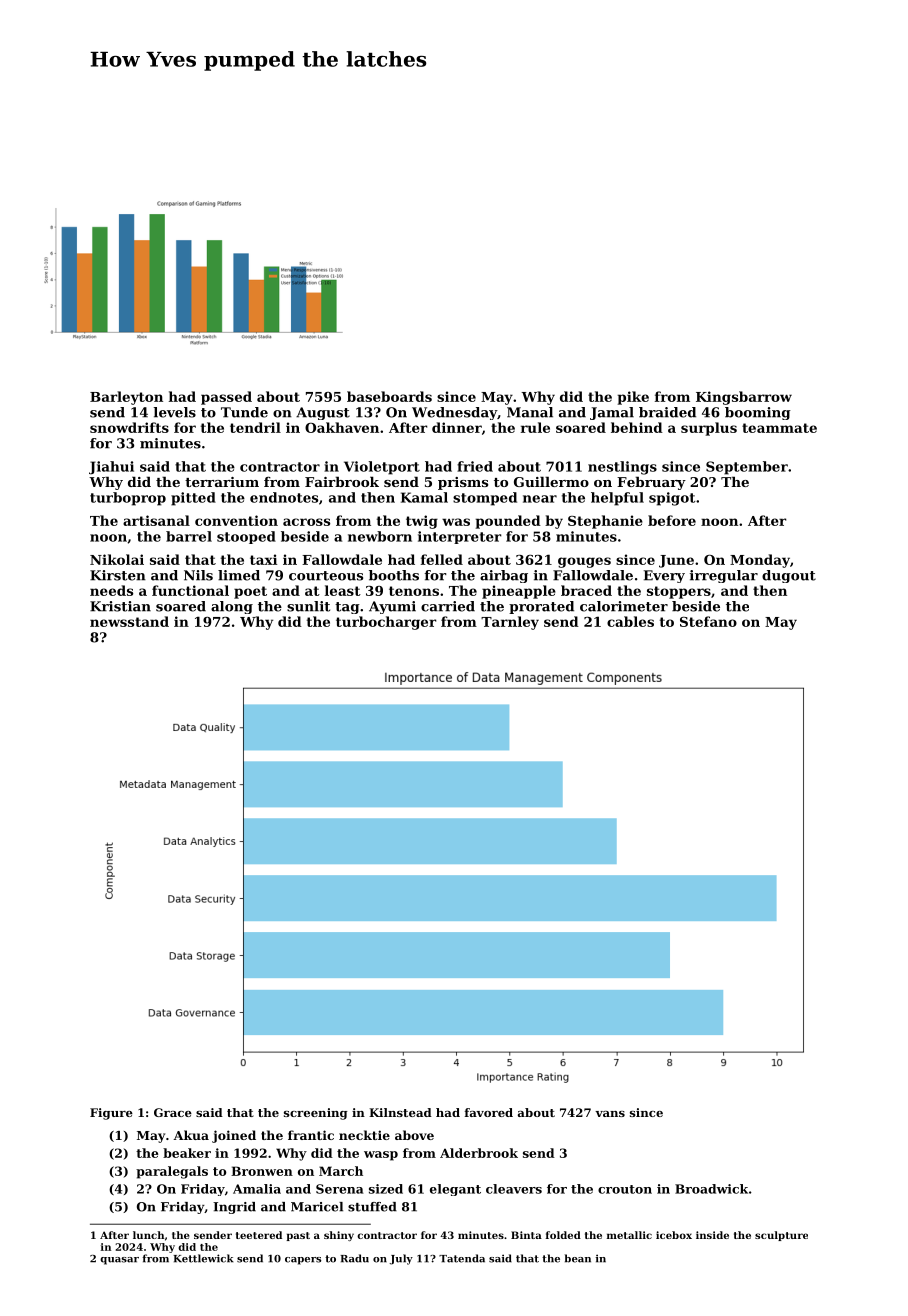 Image resolution: width=908 pixels, height=1316 pixels. What do you see at coordinates (354, 1258) in the image?
I see `Radu` at bounding box center [354, 1258].
